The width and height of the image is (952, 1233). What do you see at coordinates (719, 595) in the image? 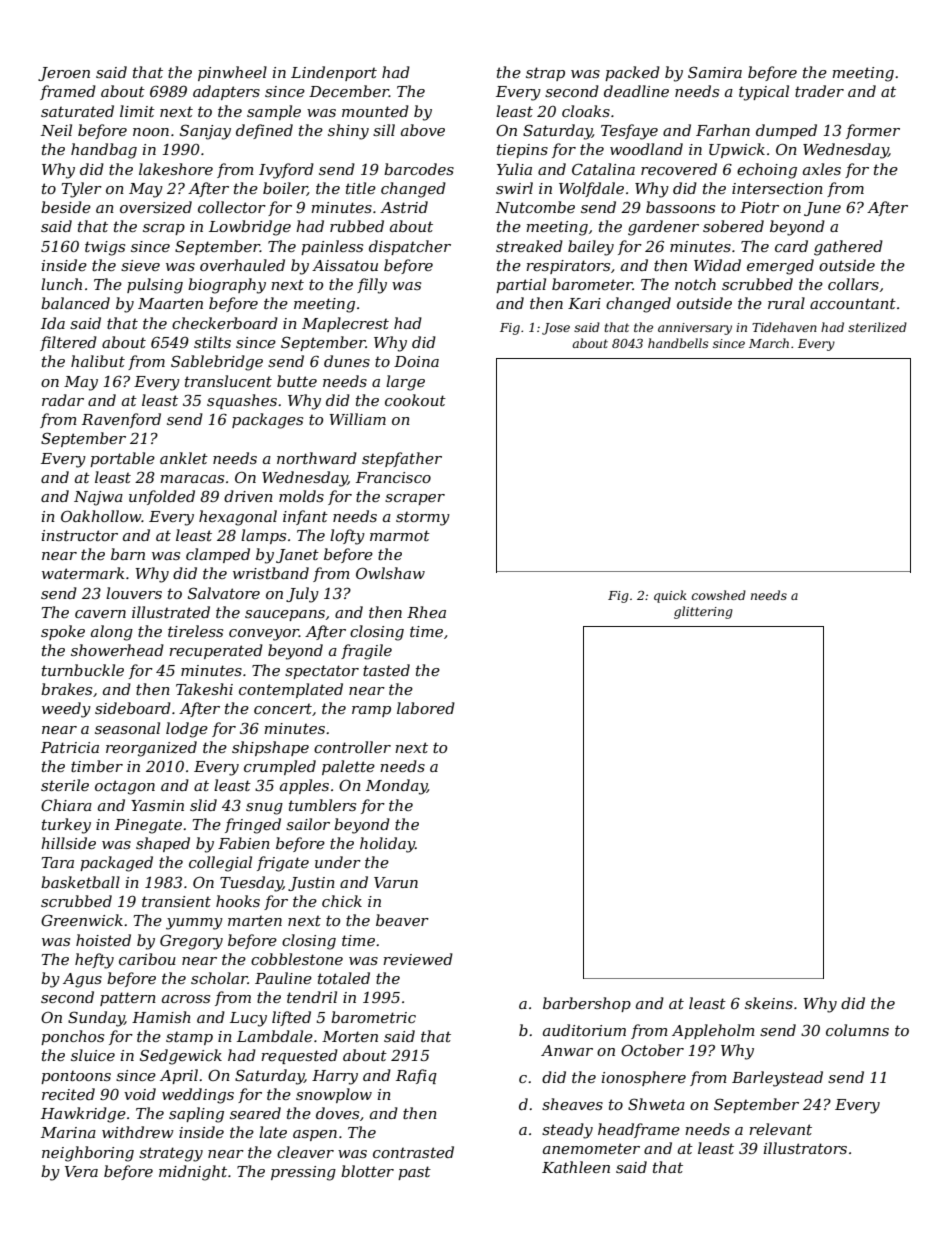
I see `cowshed` at bounding box center [719, 595].
